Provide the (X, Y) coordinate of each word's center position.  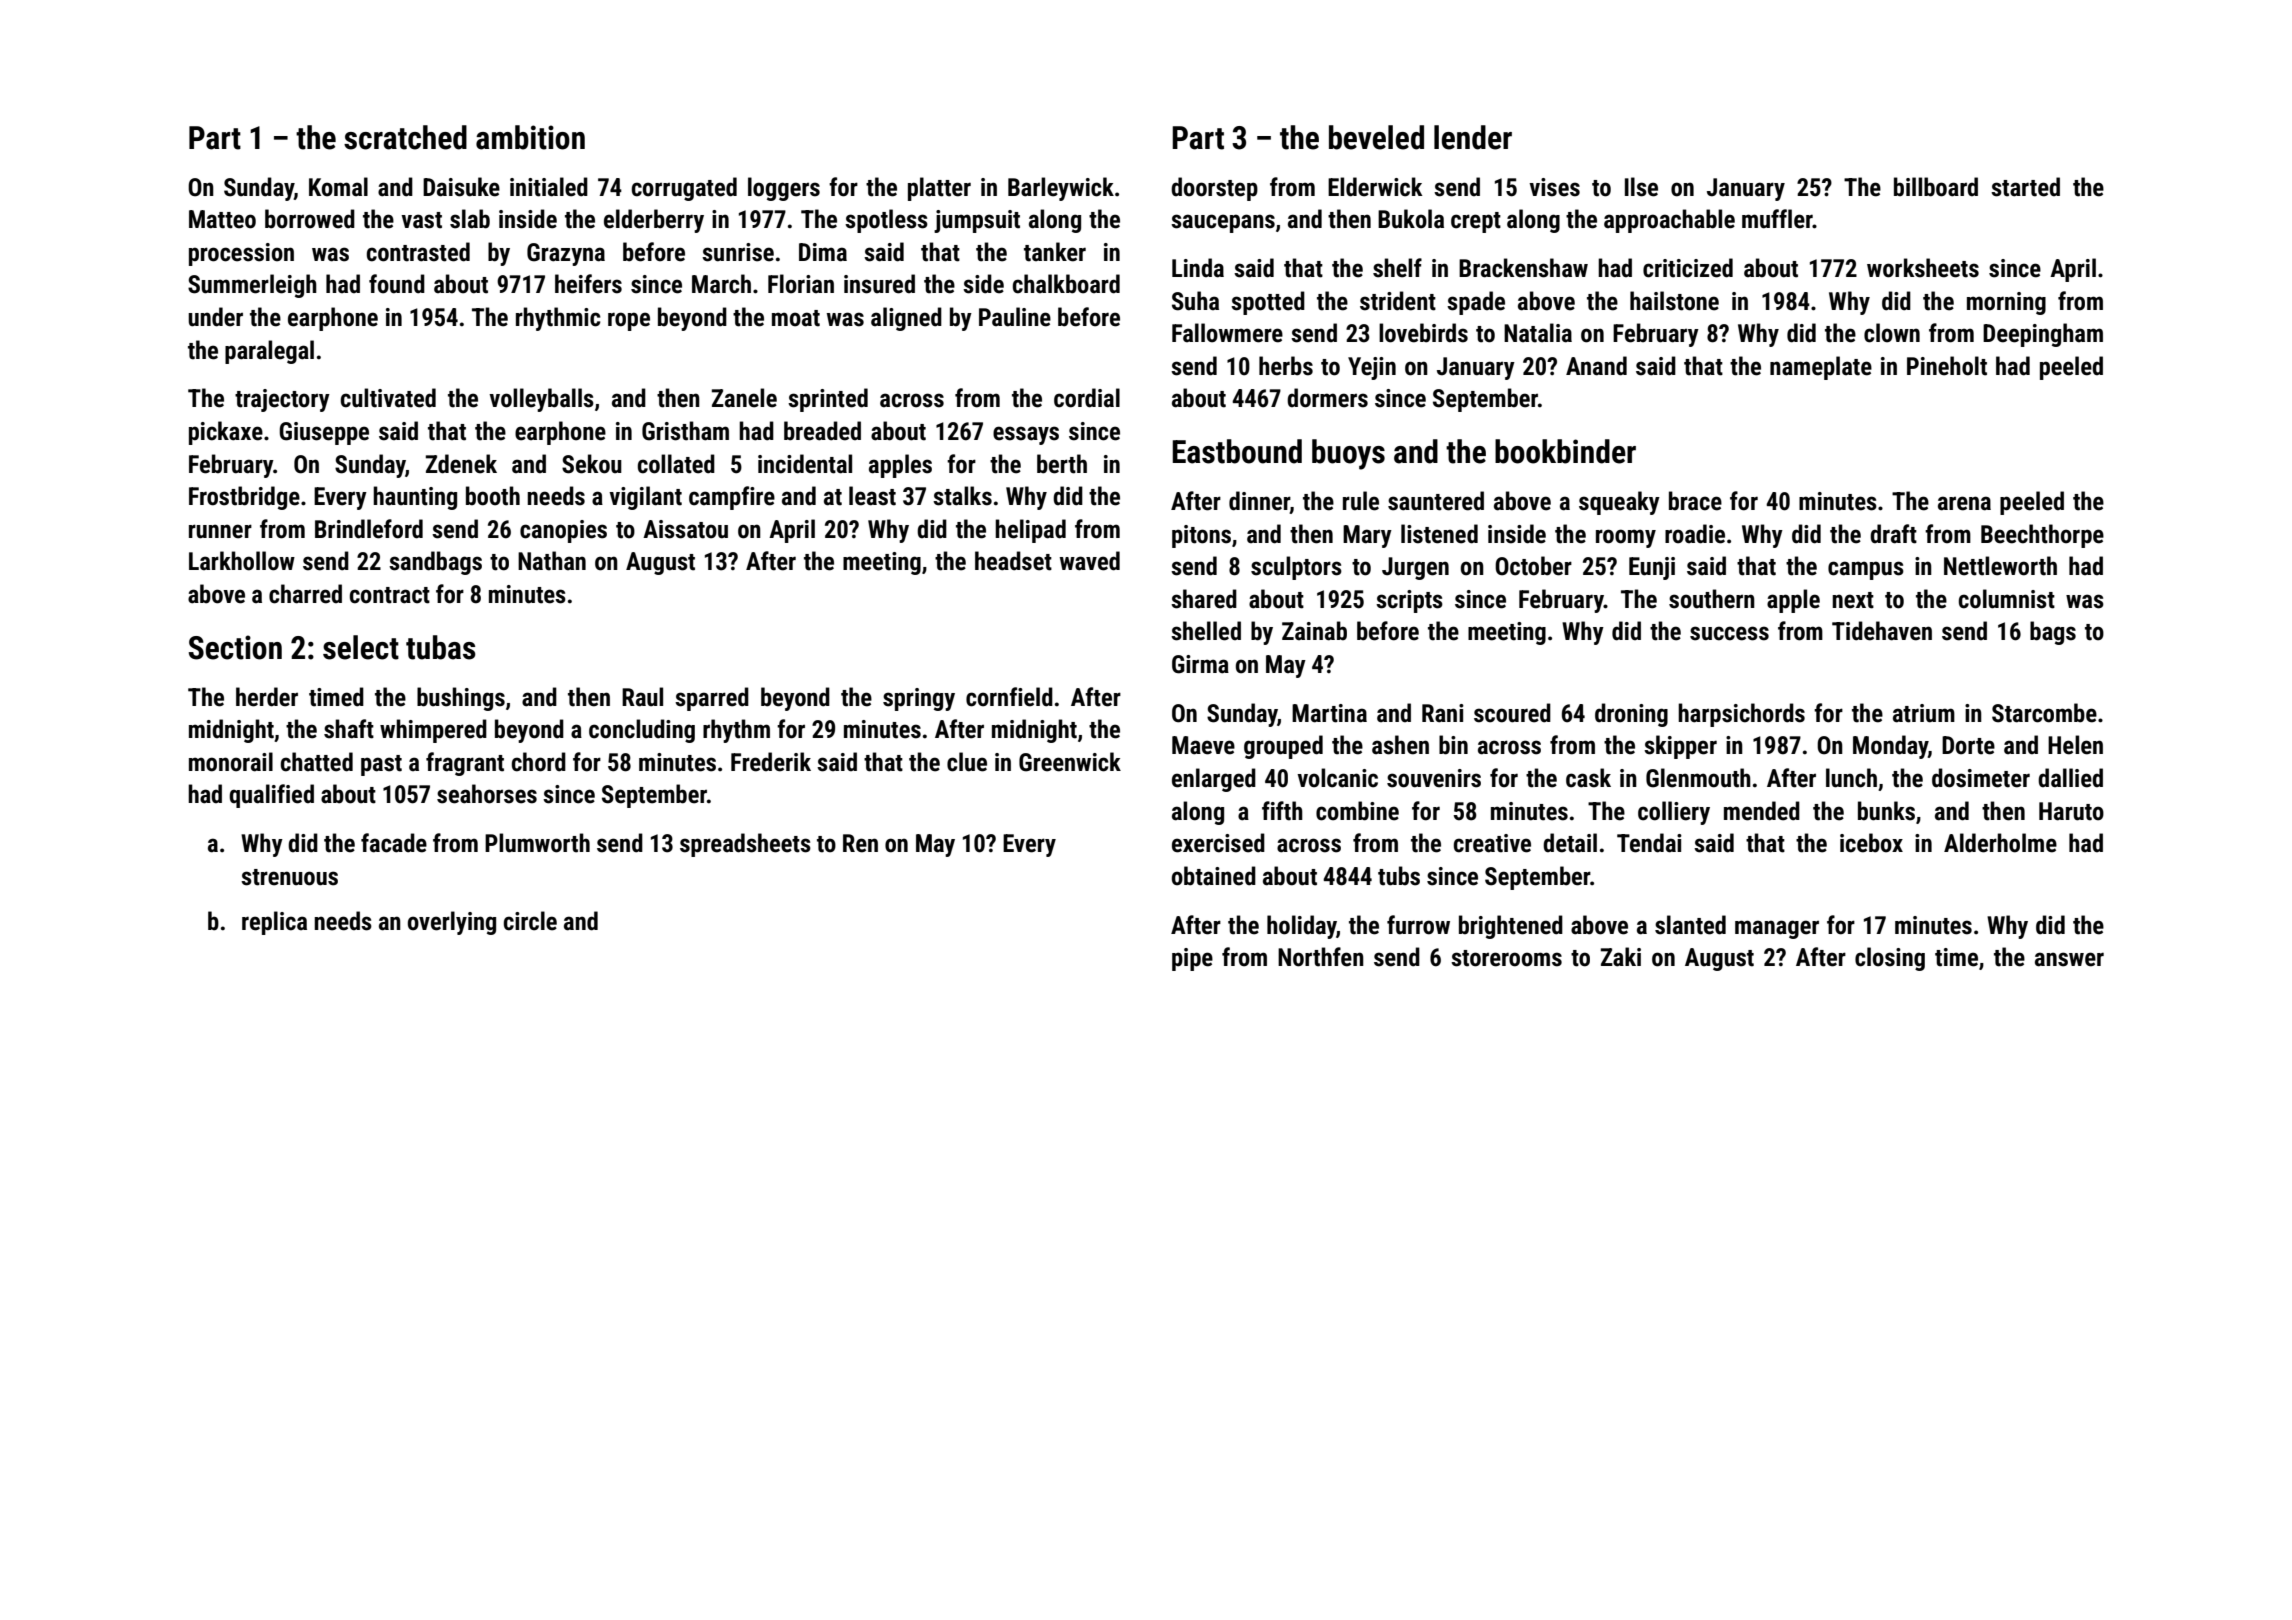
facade (394, 843)
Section (235, 647)
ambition (530, 137)
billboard (1936, 187)
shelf (1397, 268)
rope (629, 321)
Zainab (1314, 631)
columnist (2007, 599)
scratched (405, 137)
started (2025, 187)
